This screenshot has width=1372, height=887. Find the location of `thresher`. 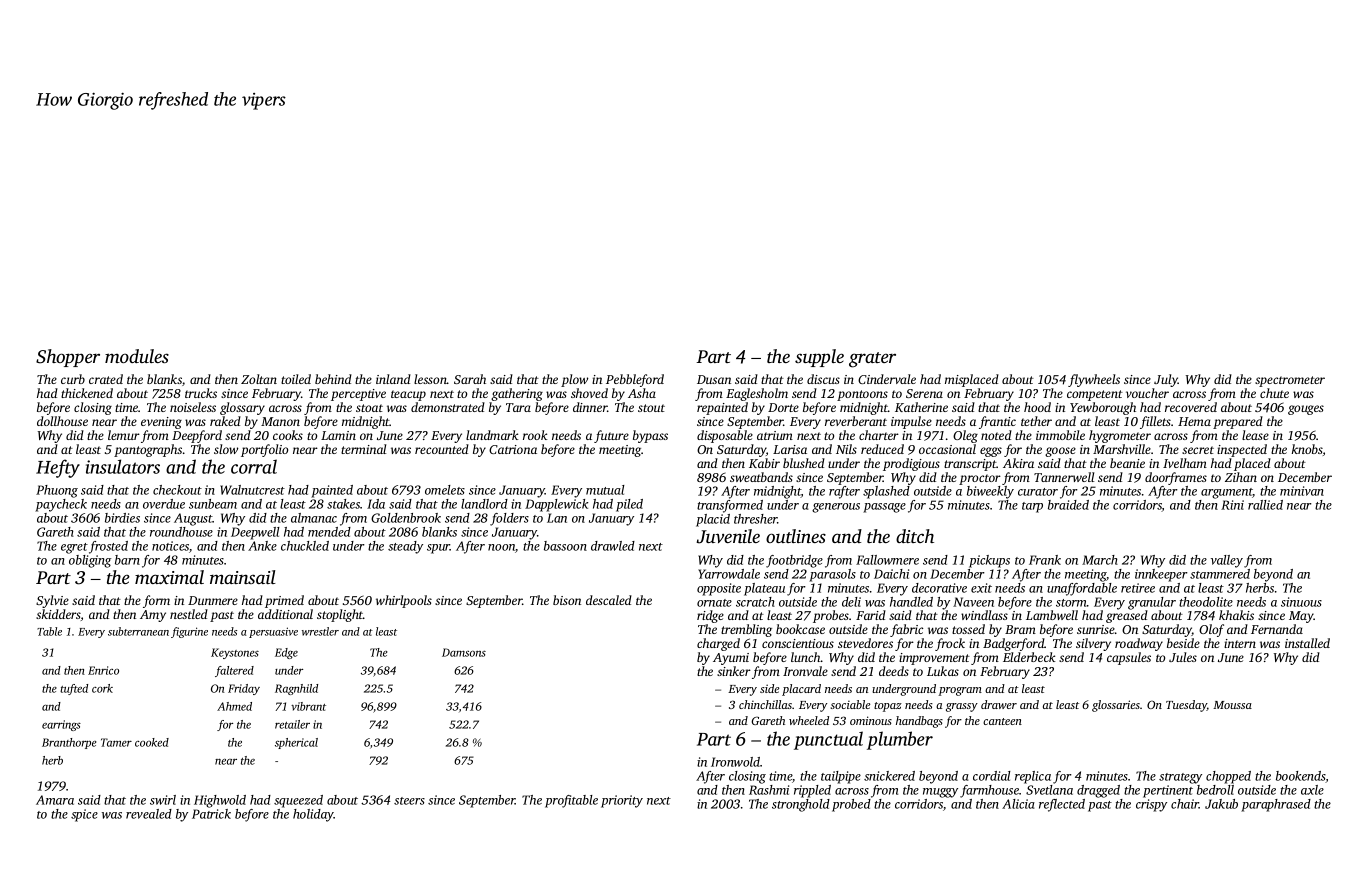

thresher is located at coordinates (756, 519).
